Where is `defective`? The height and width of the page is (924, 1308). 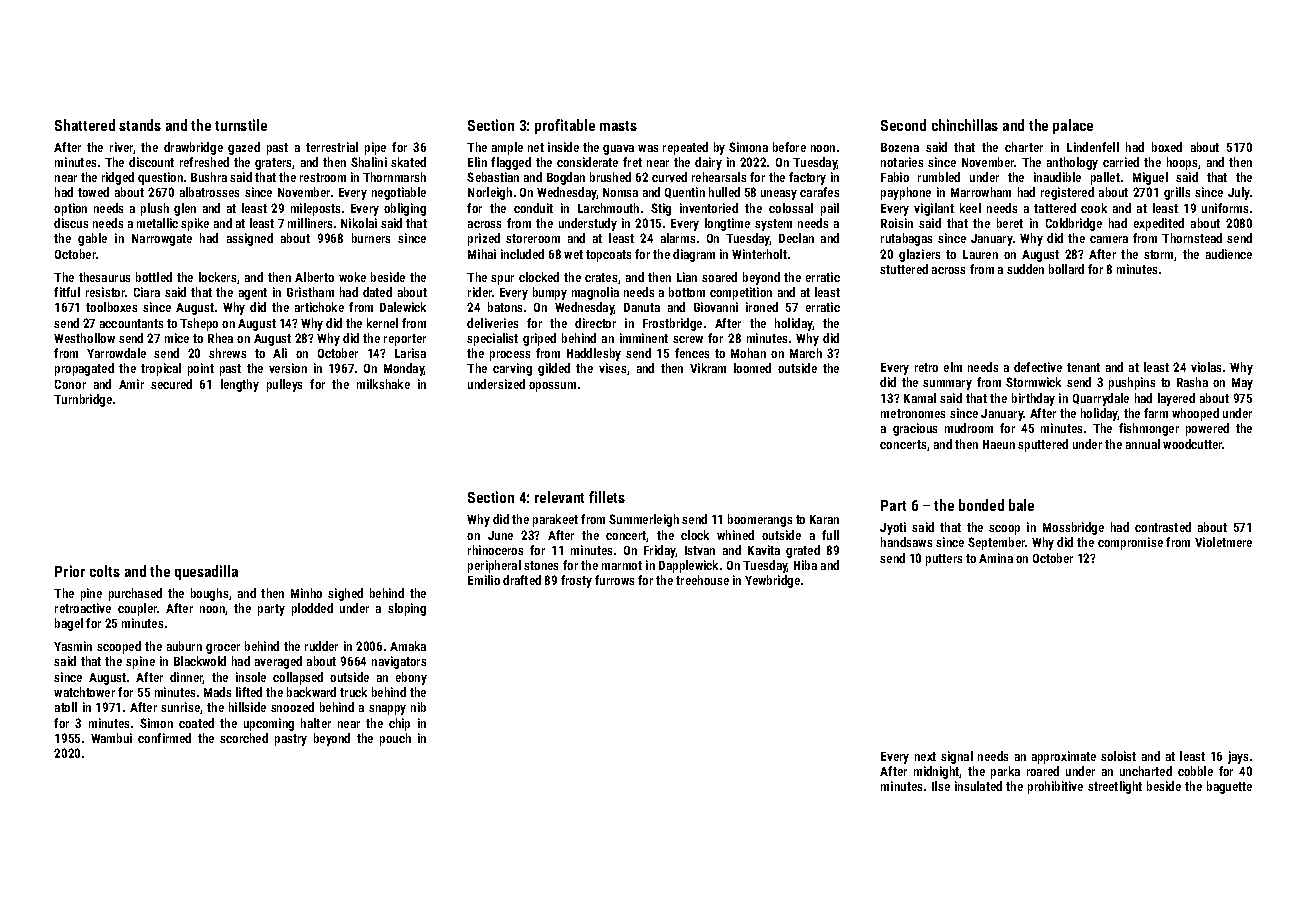 defective is located at coordinates (1038, 367).
